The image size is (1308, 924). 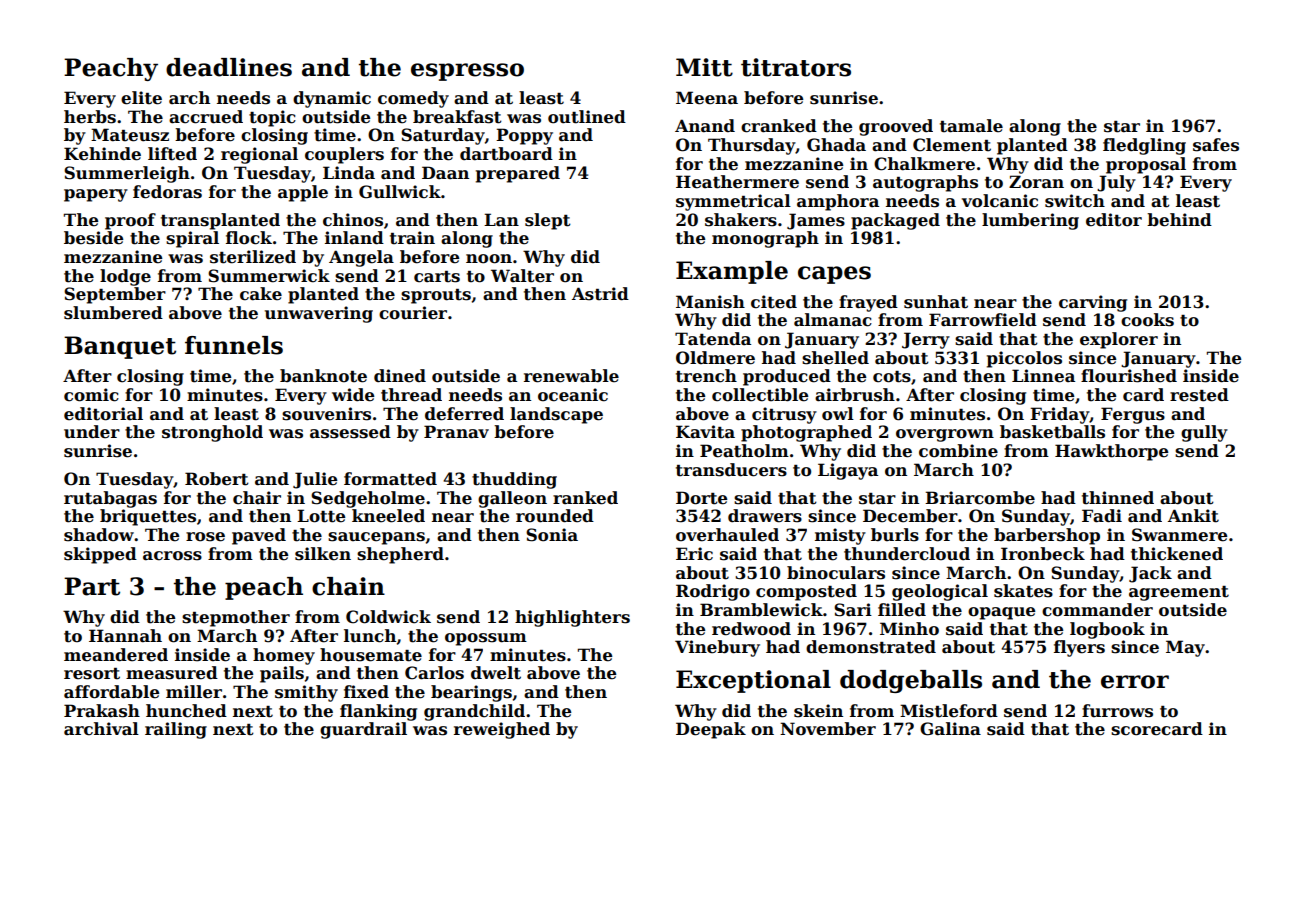 I want to click on Mitt, so click(x=704, y=67).
